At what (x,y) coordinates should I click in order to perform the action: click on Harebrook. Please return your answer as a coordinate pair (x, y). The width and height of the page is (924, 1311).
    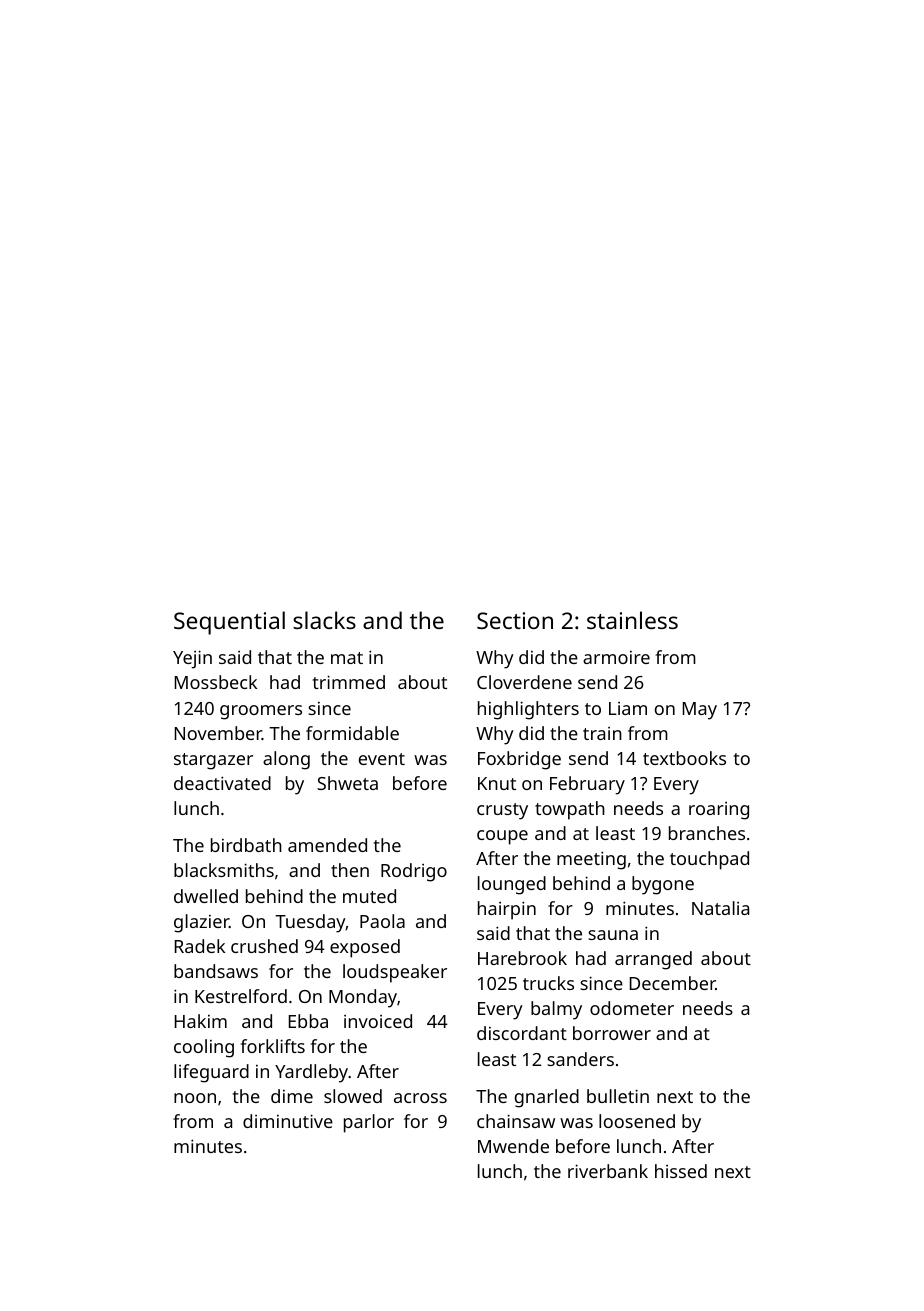
    Looking at the image, I should click on (522, 958).
